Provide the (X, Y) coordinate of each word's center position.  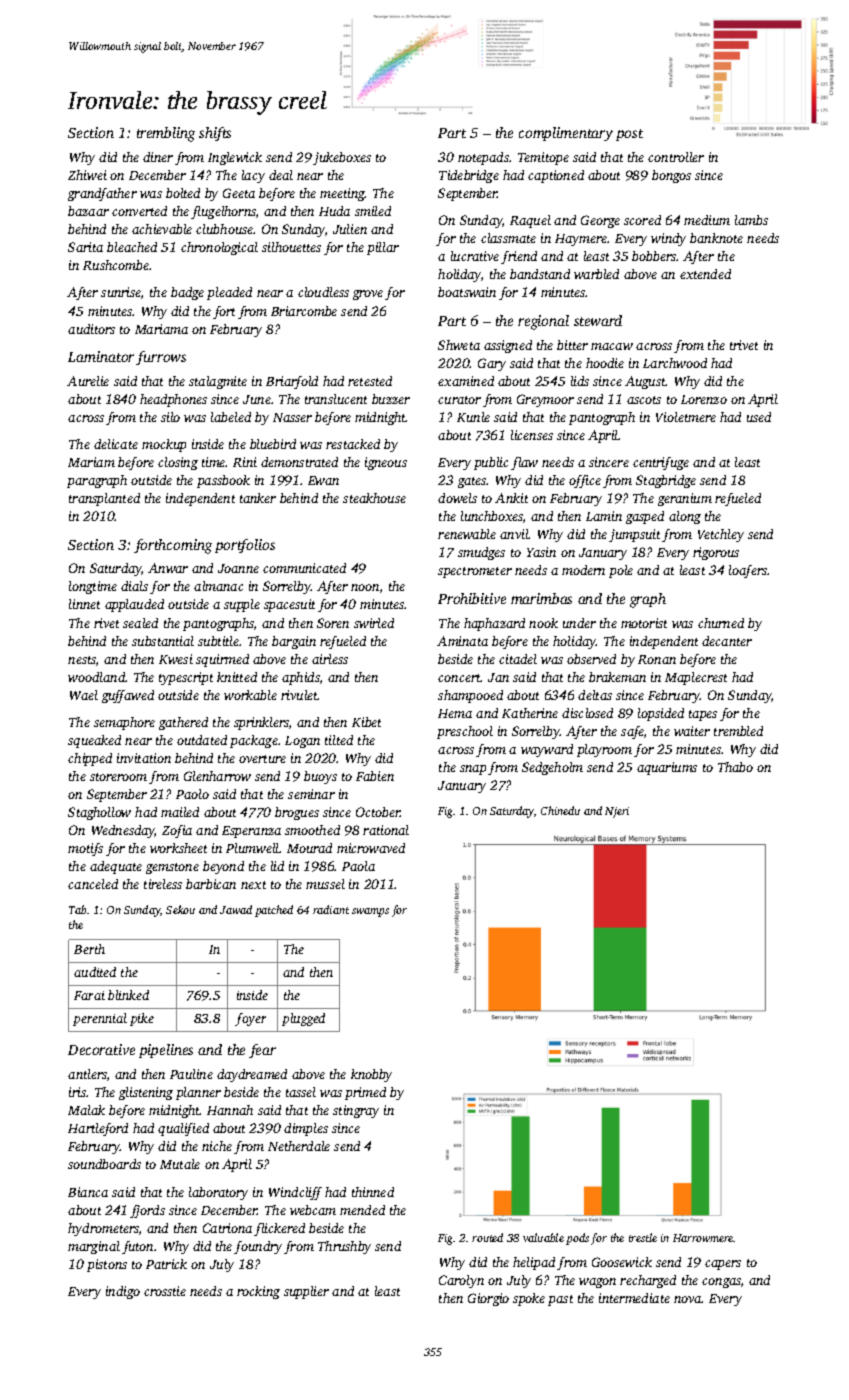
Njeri (617, 812)
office (585, 481)
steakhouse (374, 498)
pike (142, 1019)
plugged (303, 1019)
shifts (215, 134)
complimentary (566, 134)
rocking (258, 1292)
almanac (218, 586)
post (629, 135)
